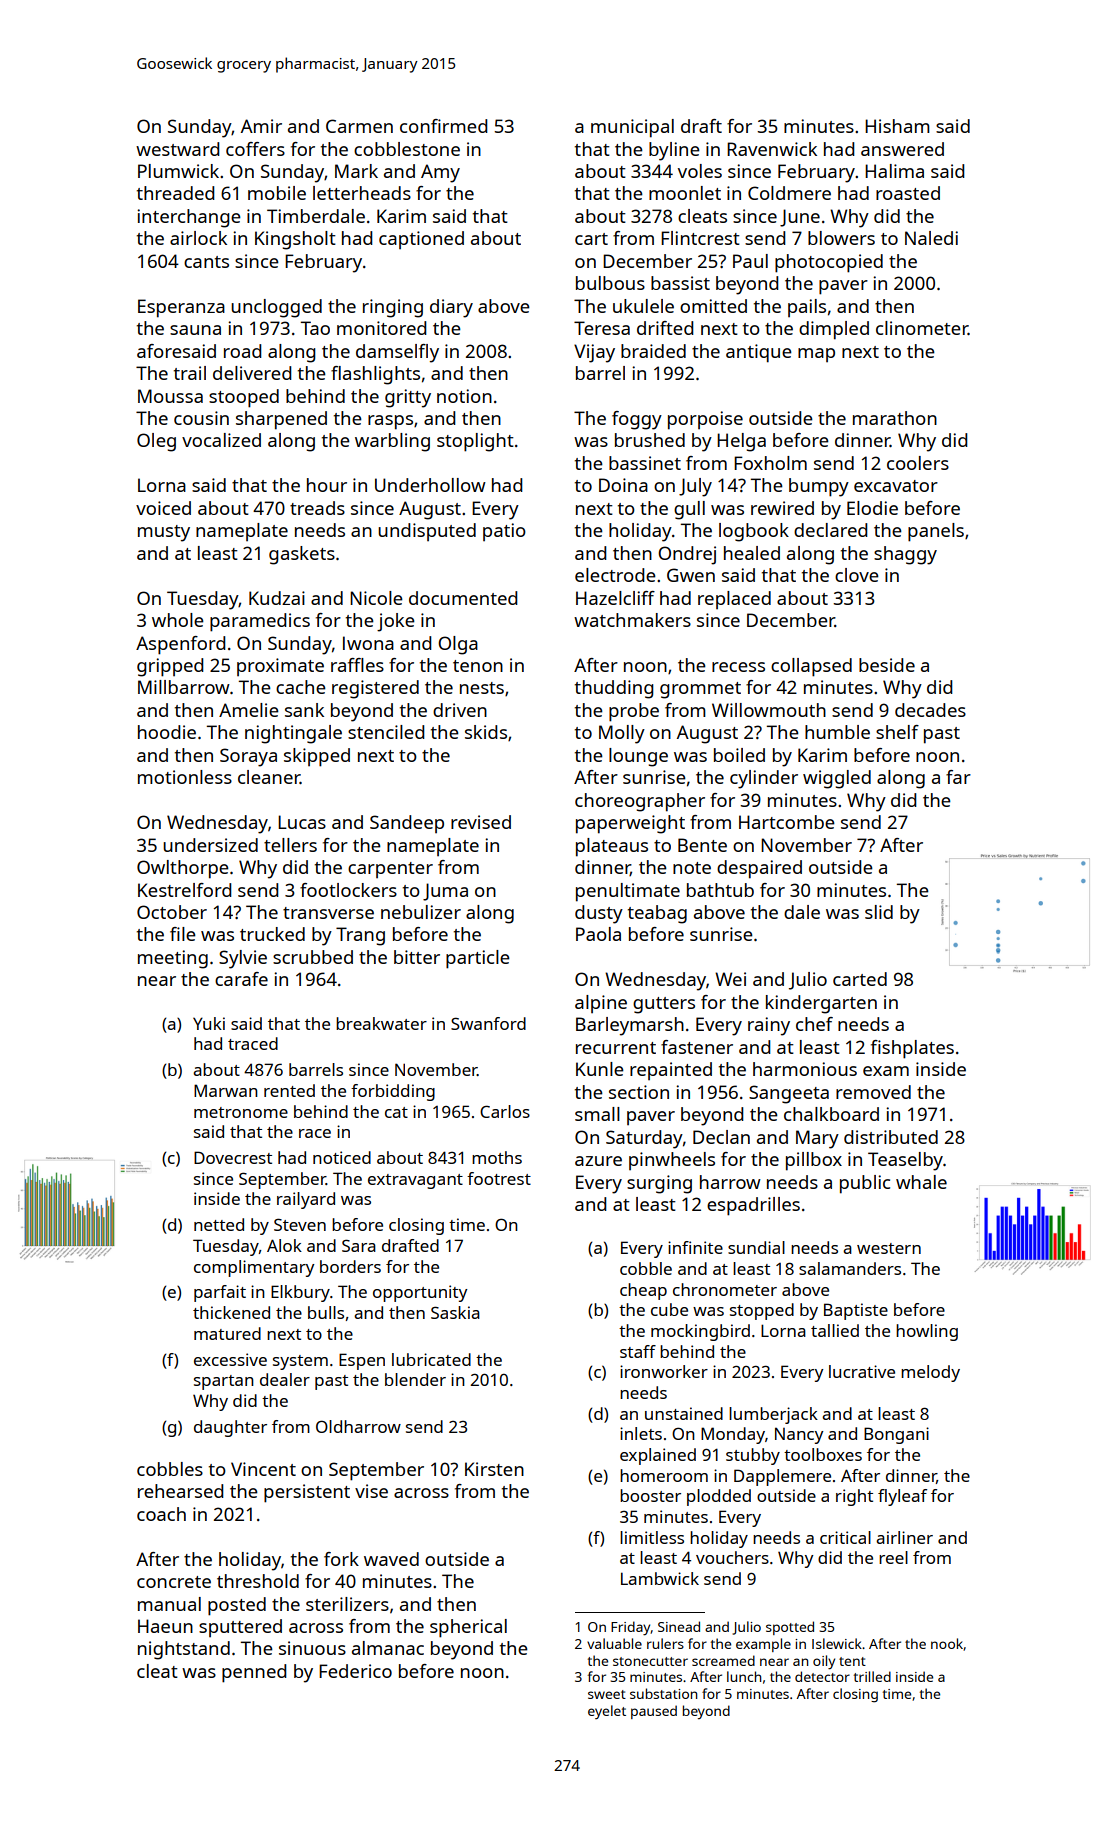  I want to click on stoplight, so click(475, 442).
